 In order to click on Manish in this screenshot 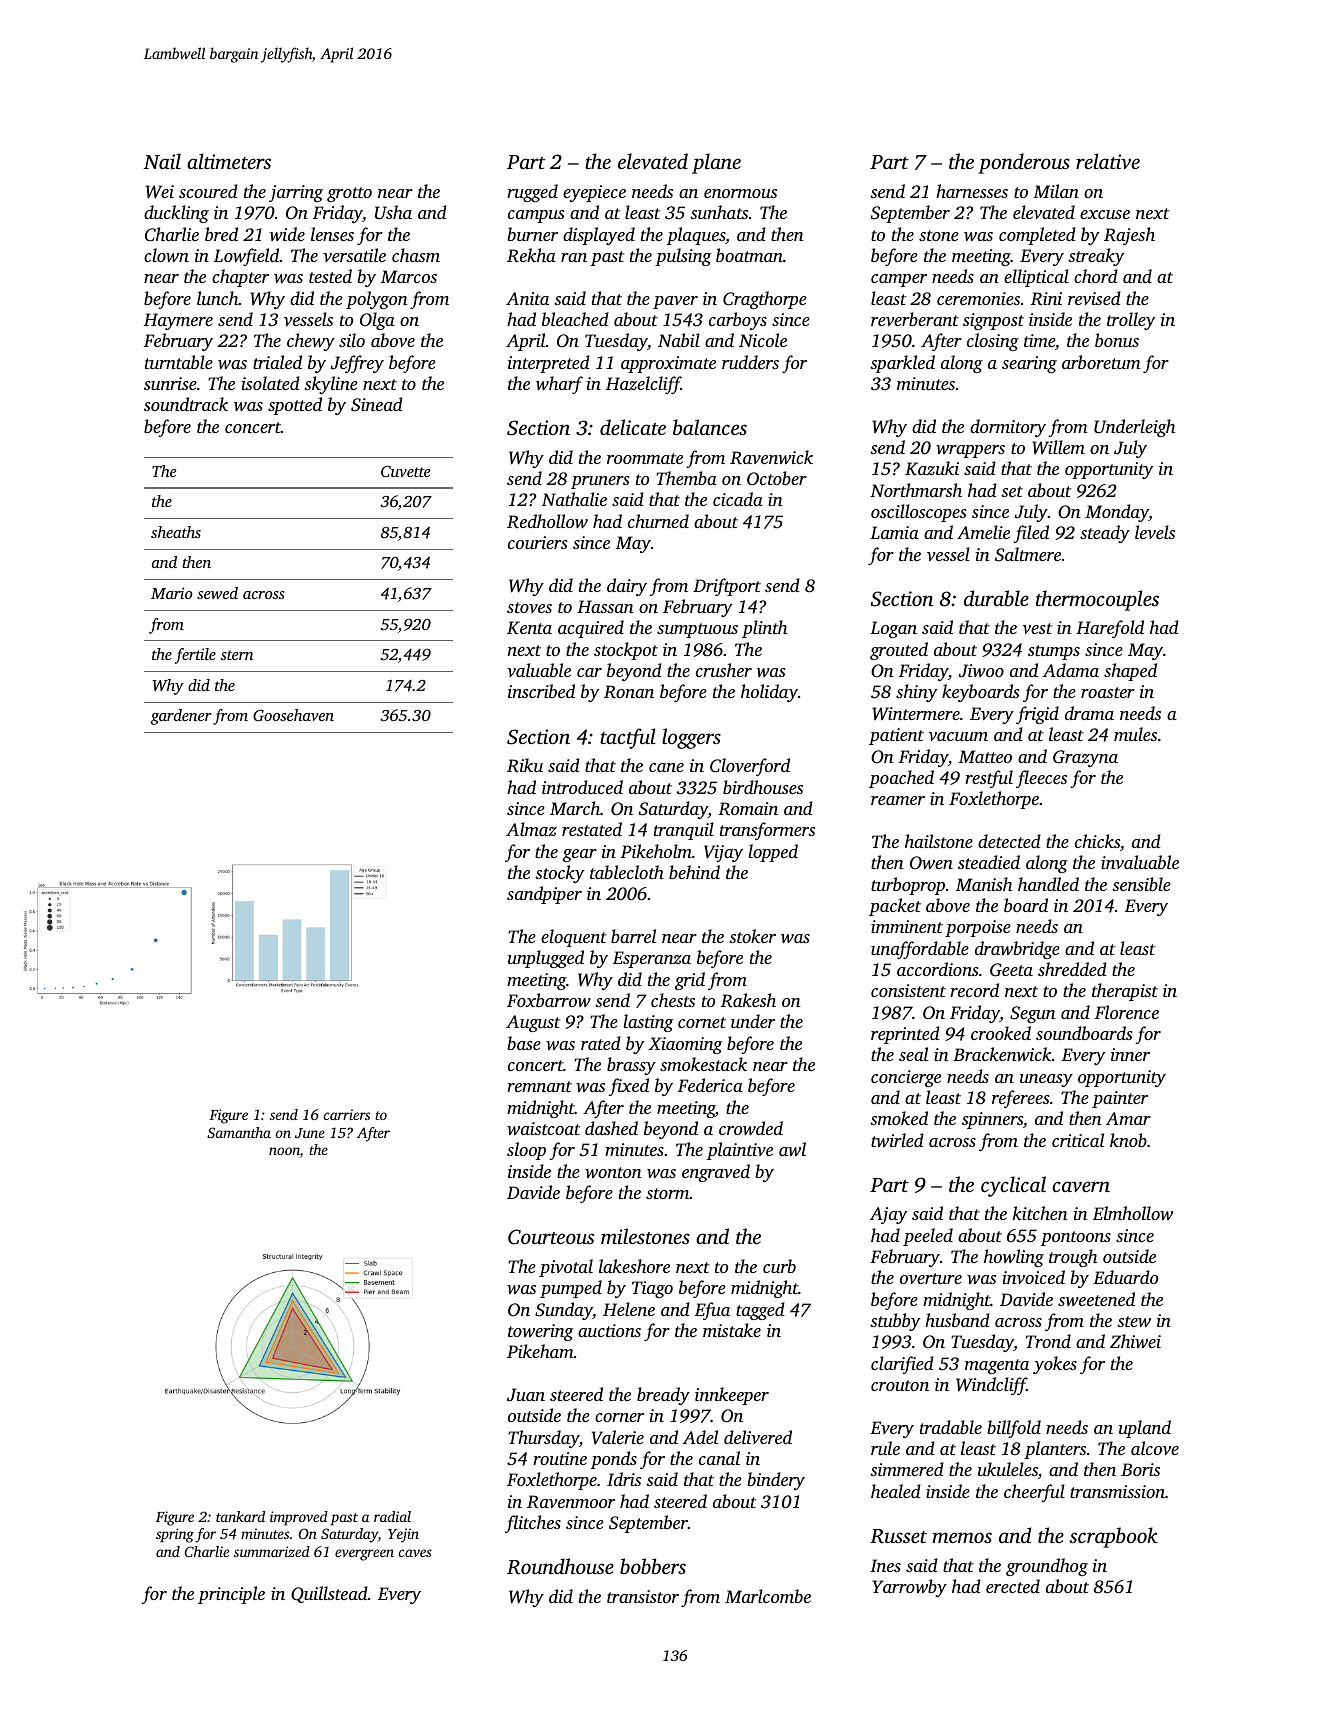, I will do `click(984, 884)`.
